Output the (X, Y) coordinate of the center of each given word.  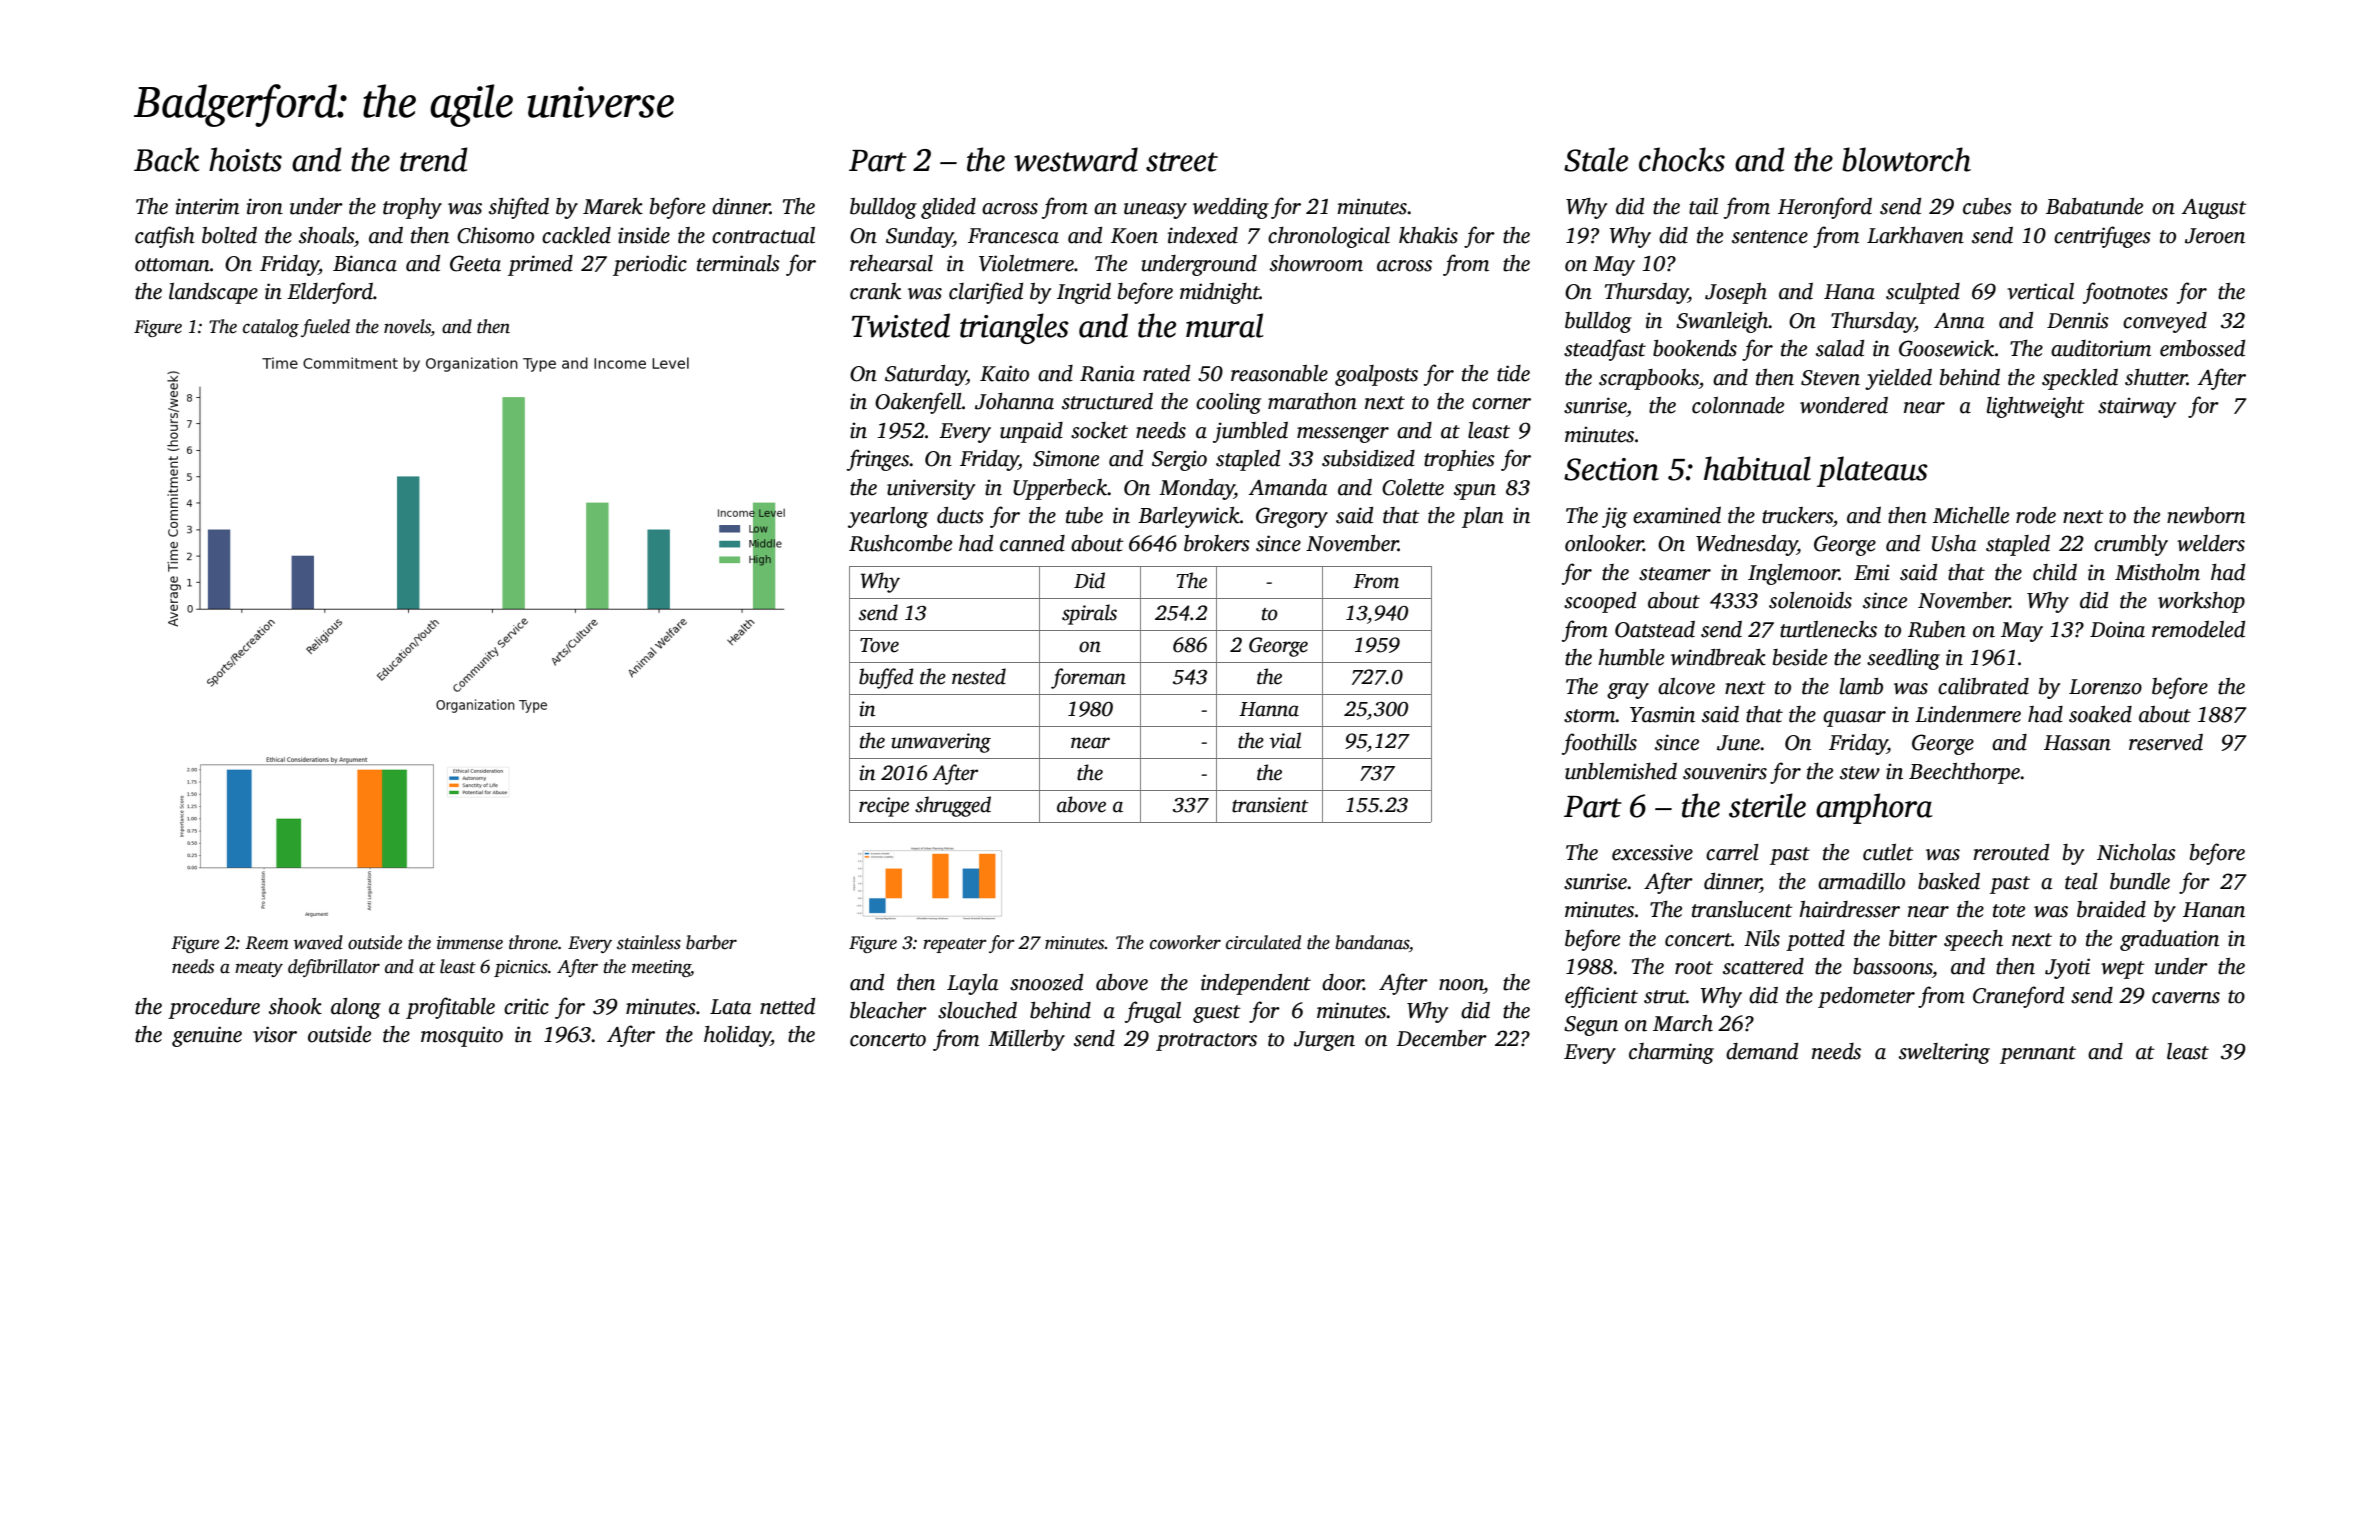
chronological (1329, 237)
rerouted (2011, 852)
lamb (1861, 686)
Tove (879, 645)
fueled (325, 328)
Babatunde (2094, 206)
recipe (884, 807)
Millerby (1026, 1040)
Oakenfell (918, 403)
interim (207, 206)
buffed (886, 678)
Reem (267, 943)
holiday (737, 1036)
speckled (2080, 379)
